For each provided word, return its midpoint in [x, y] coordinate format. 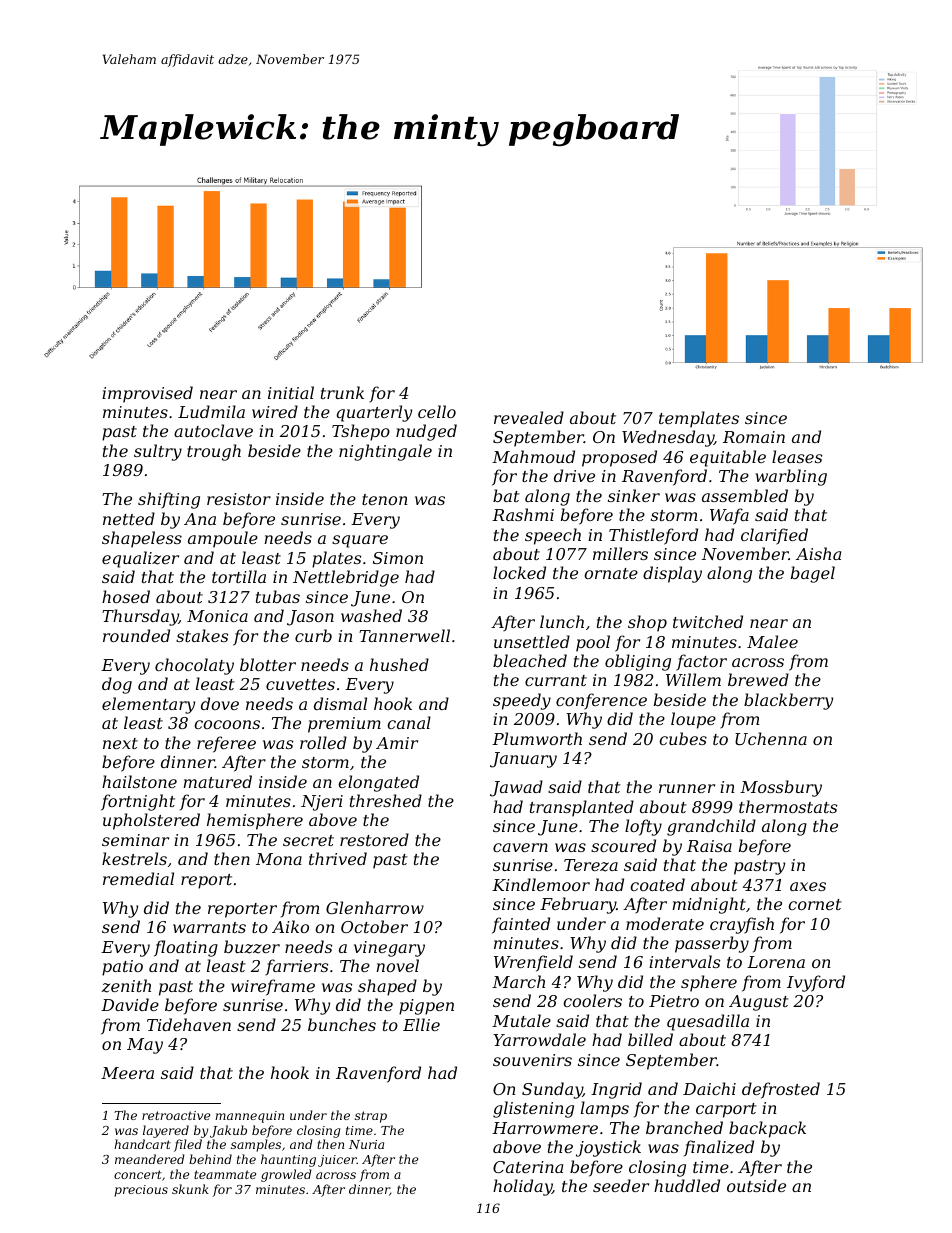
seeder [621, 1185]
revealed [529, 417]
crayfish [742, 925]
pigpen [426, 1007]
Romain [754, 437]
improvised [147, 394]
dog [117, 685]
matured [217, 781]
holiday [522, 1187]
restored [374, 839]
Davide [130, 1004]
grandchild [711, 827]
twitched [708, 621]
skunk [190, 1189]
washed [371, 615]
